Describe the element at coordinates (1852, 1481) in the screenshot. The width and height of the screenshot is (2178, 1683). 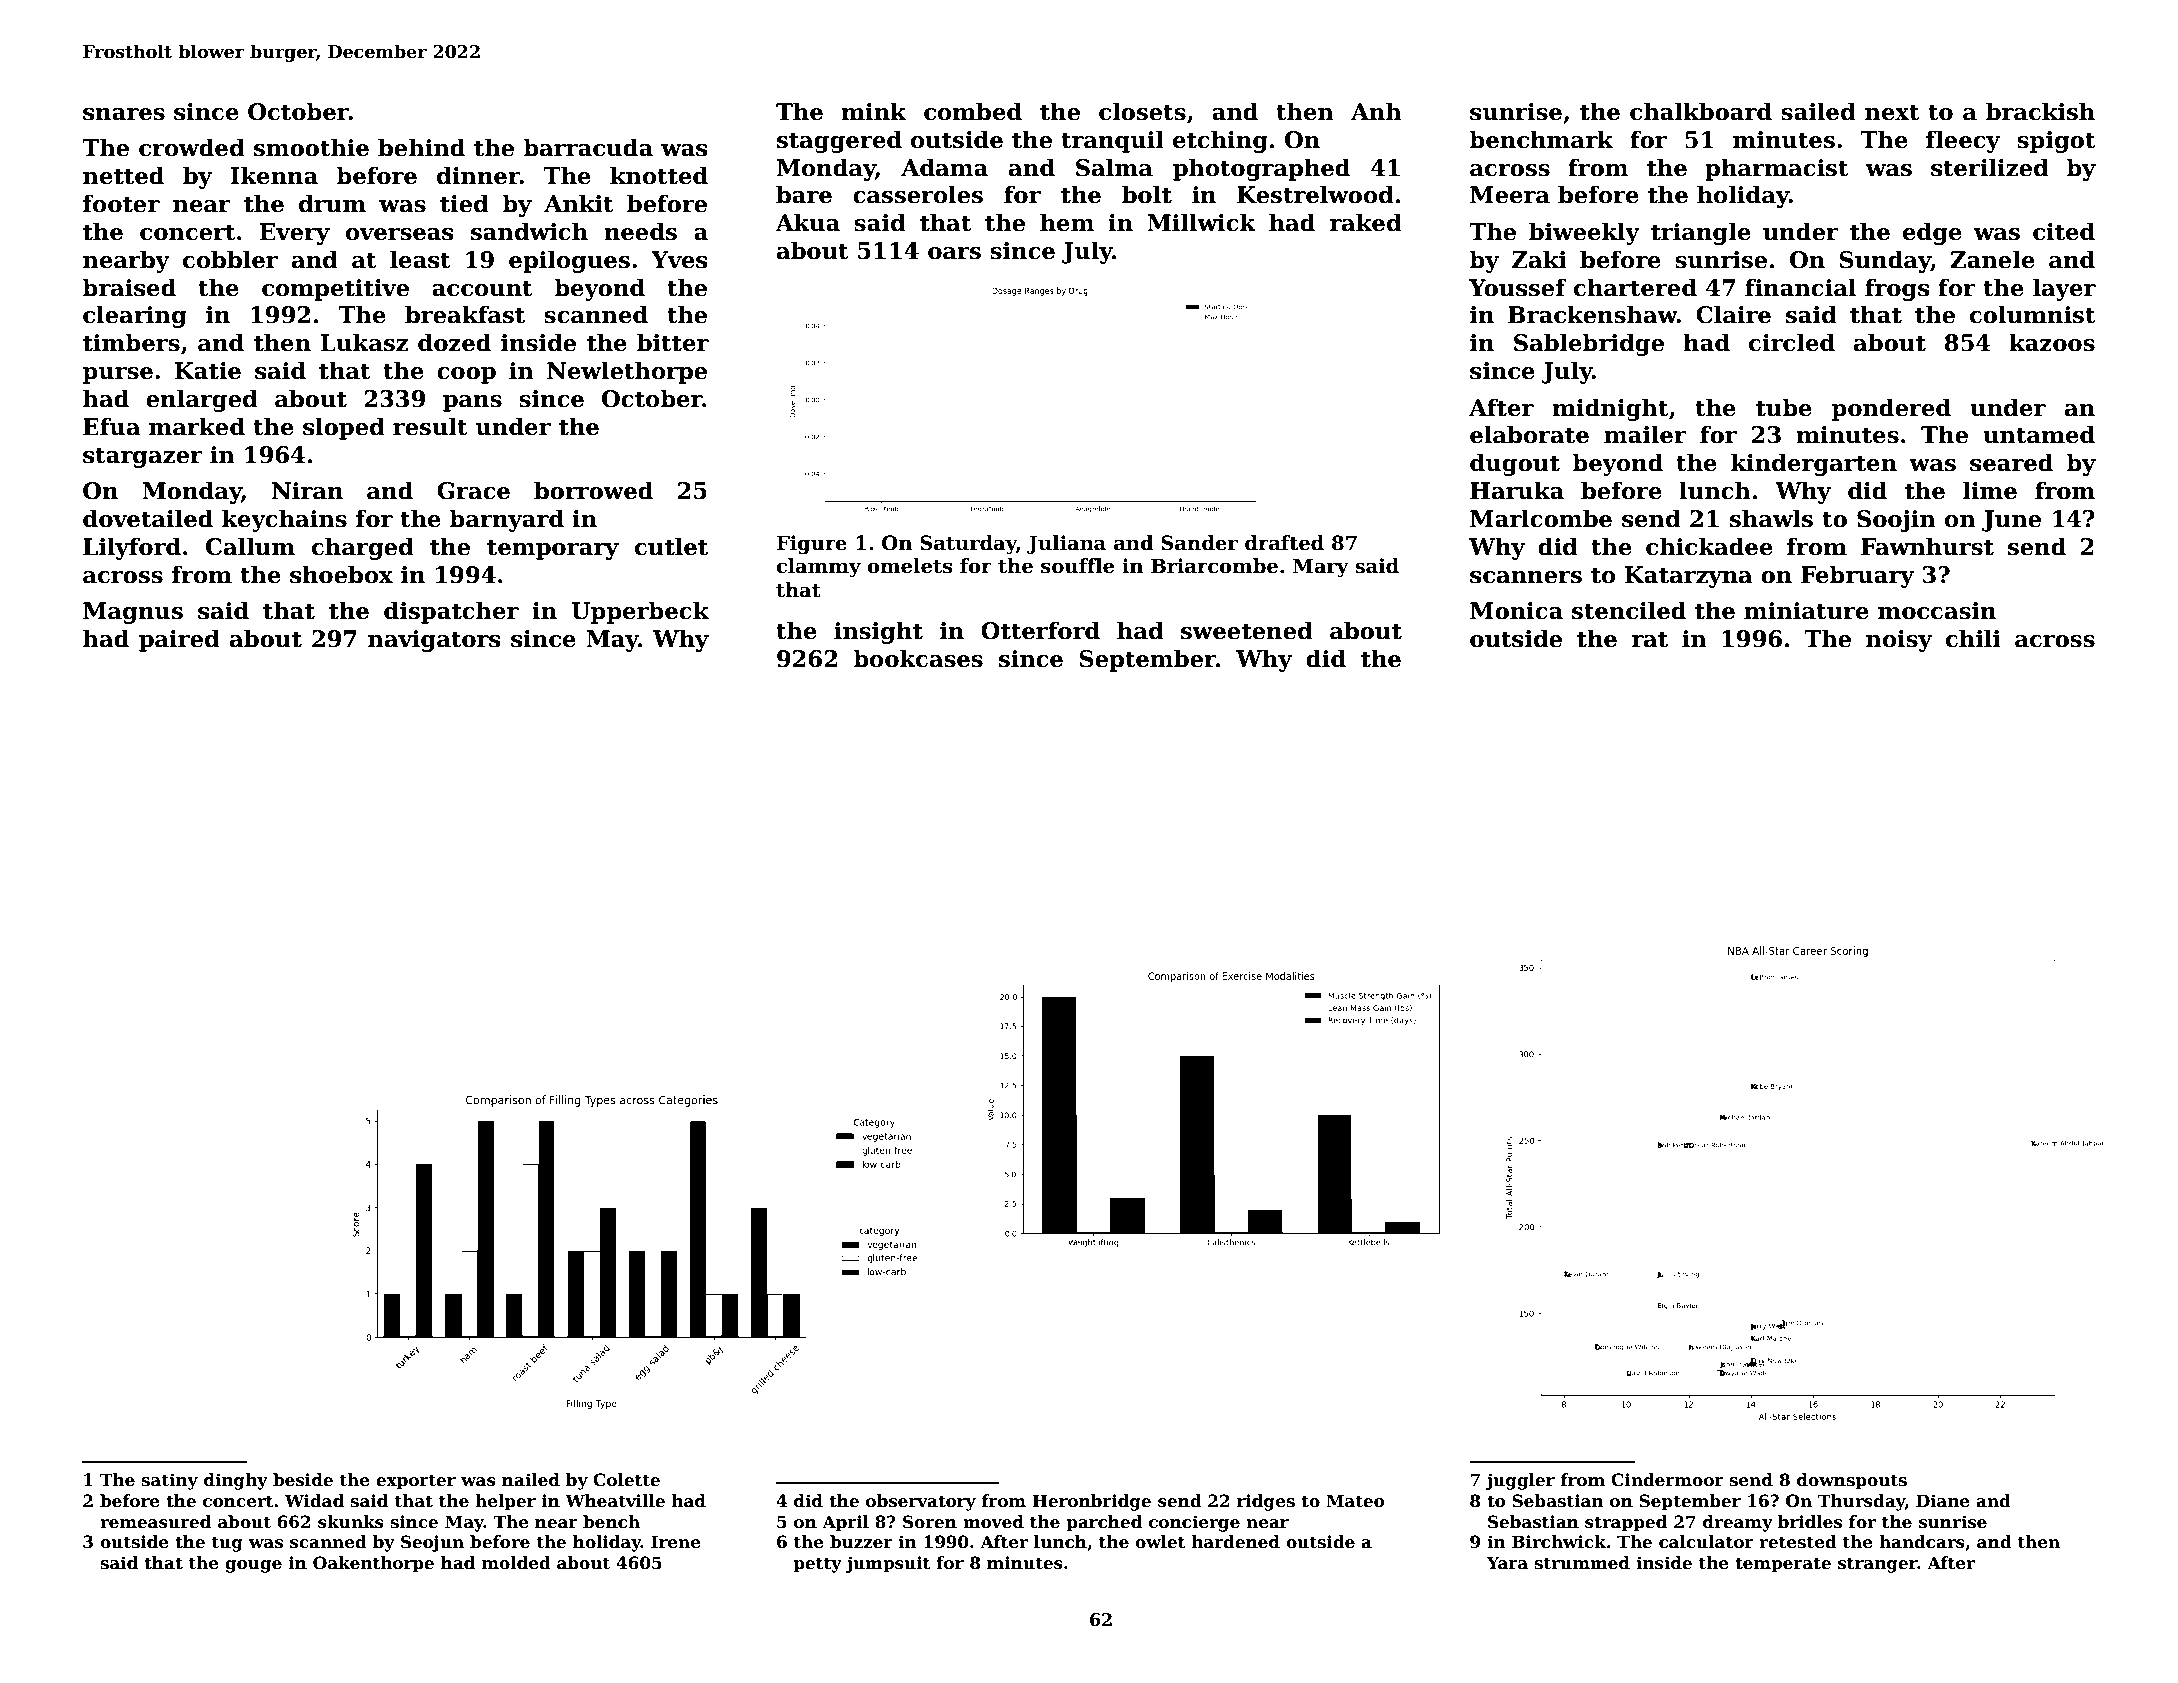
I see `downspouts` at that location.
